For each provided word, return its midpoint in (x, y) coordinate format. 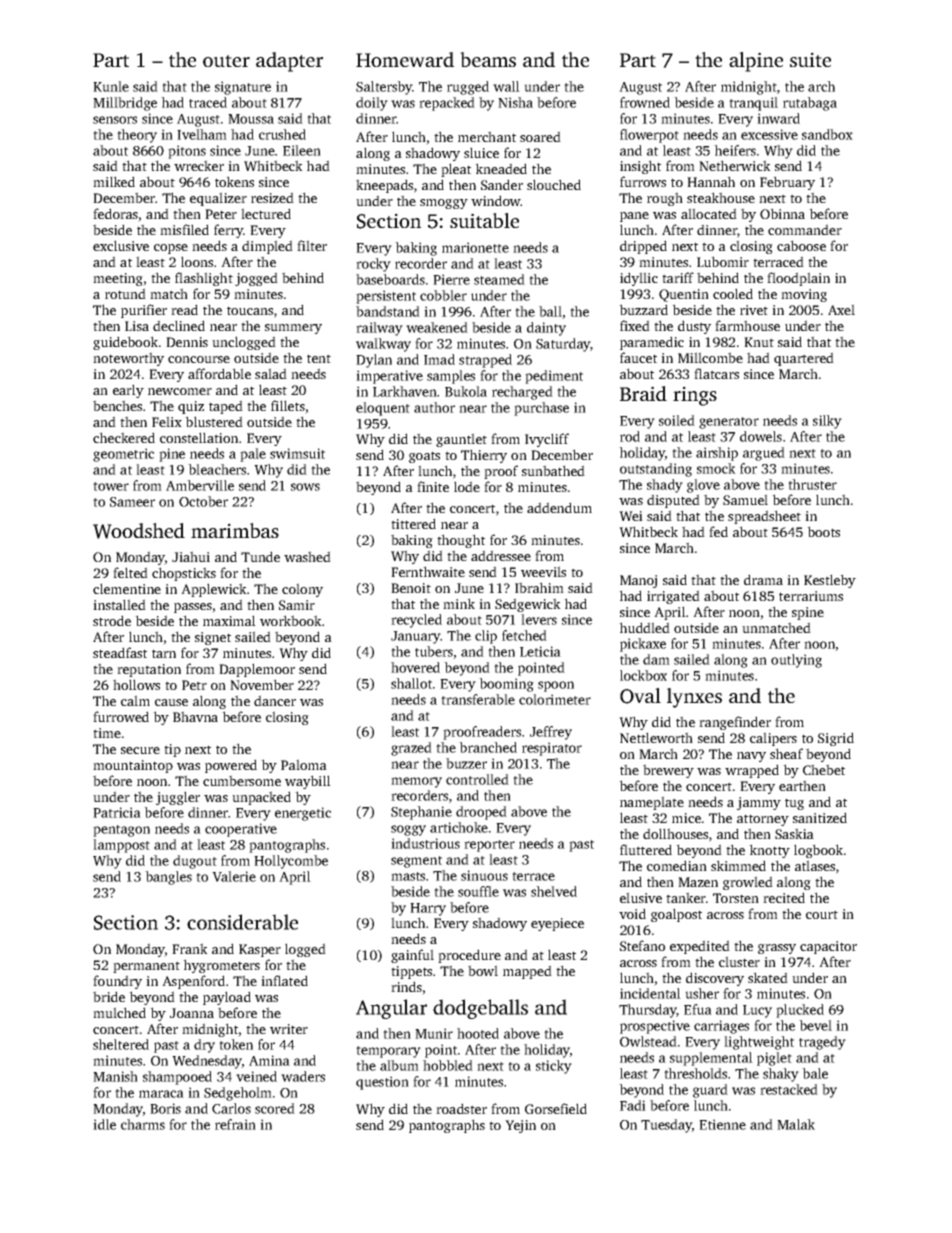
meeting (118, 279)
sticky (554, 1067)
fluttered (646, 849)
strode (112, 620)
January (416, 637)
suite (810, 59)
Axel (841, 309)
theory (137, 136)
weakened (437, 327)
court (822, 914)
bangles (168, 878)
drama (763, 579)
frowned (645, 102)
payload (227, 998)
